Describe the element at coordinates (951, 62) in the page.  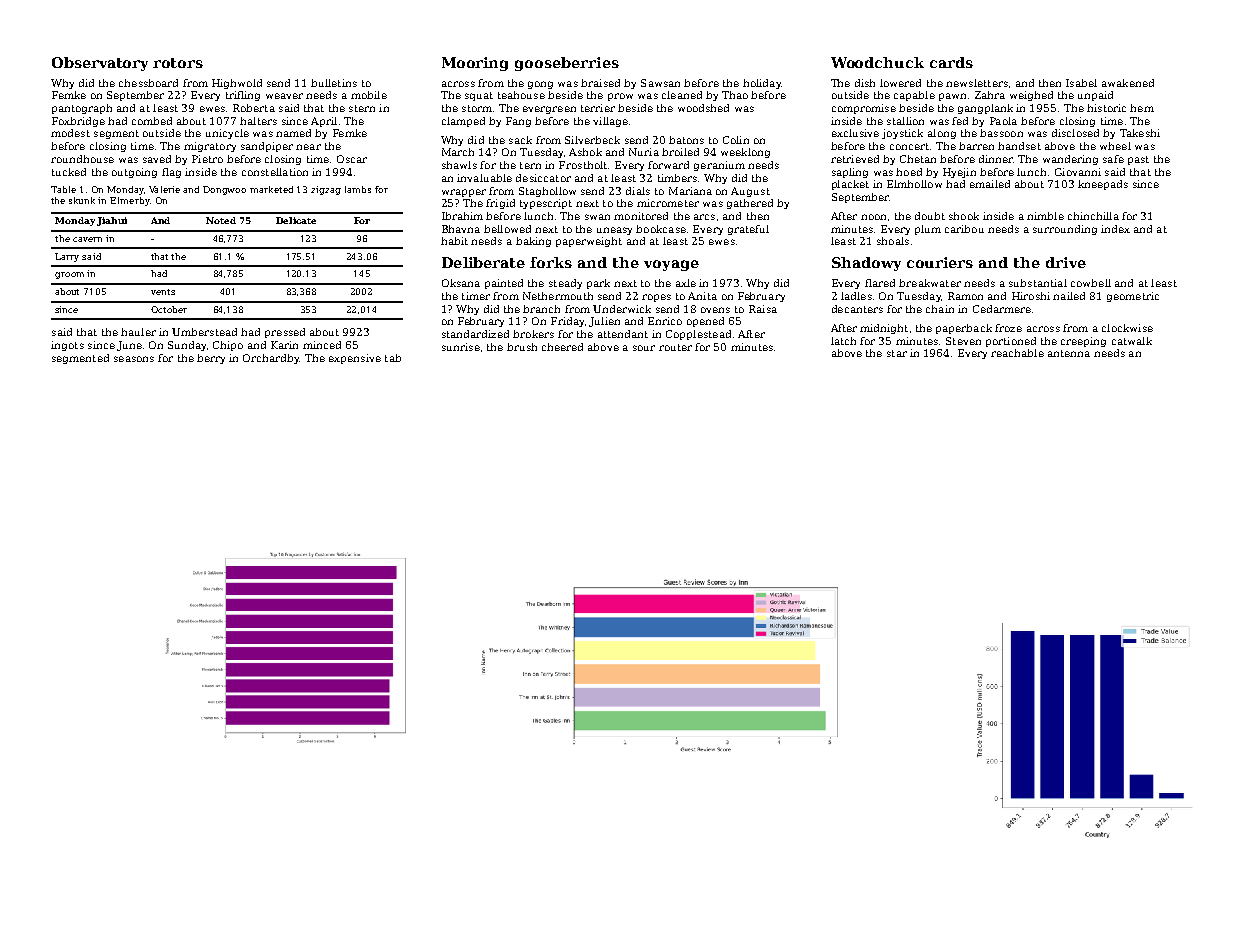
I see `cards` at that location.
